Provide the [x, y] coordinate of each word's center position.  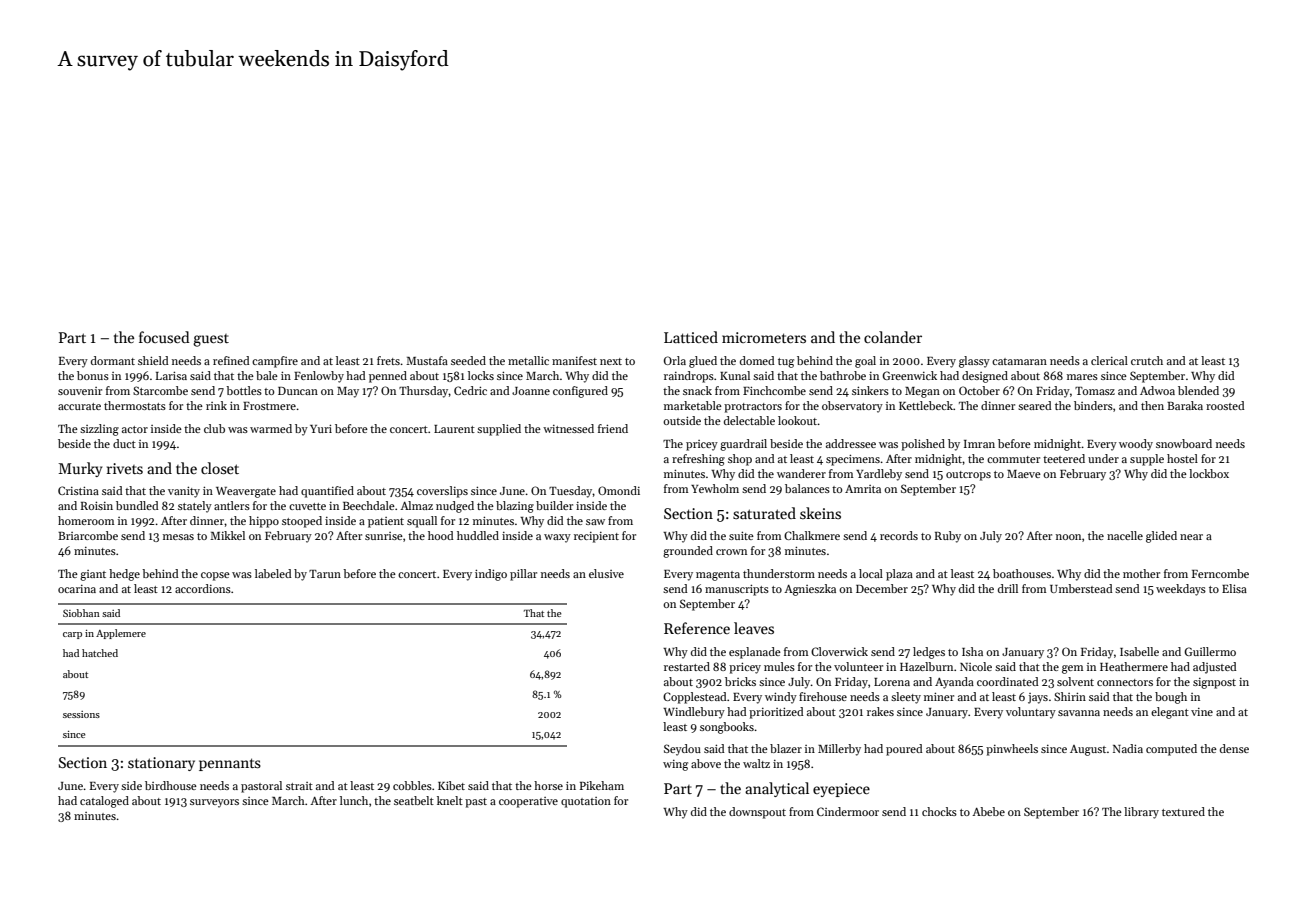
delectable [749, 420]
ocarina [77, 589]
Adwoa [1157, 390]
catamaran [1019, 361]
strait [299, 786]
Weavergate [246, 492]
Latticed [691, 337]
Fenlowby [319, 377]
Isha [972, 651]
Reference [697, 628]
